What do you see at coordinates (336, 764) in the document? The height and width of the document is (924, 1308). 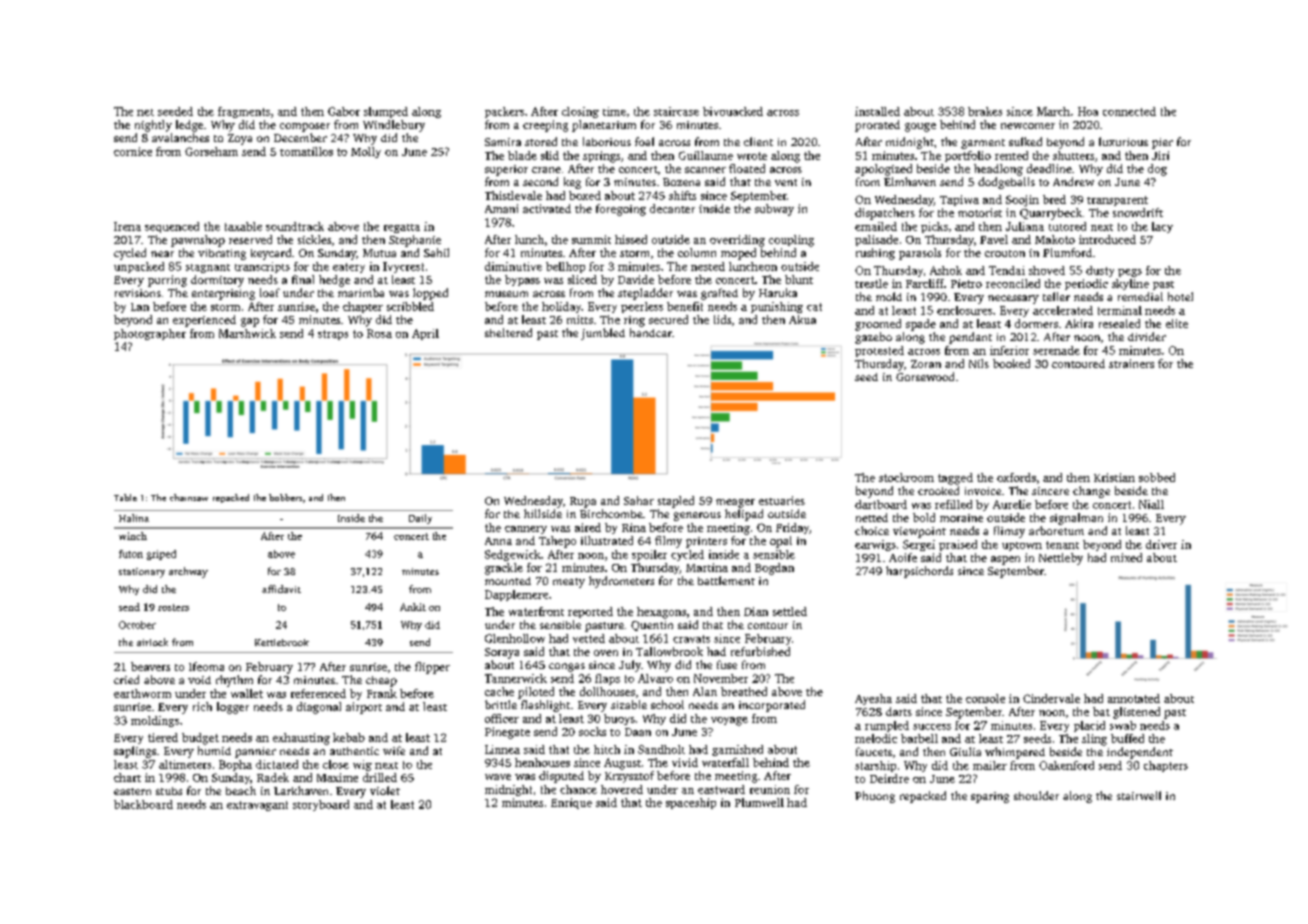 I see `close` at bounding box center [336, 764].
